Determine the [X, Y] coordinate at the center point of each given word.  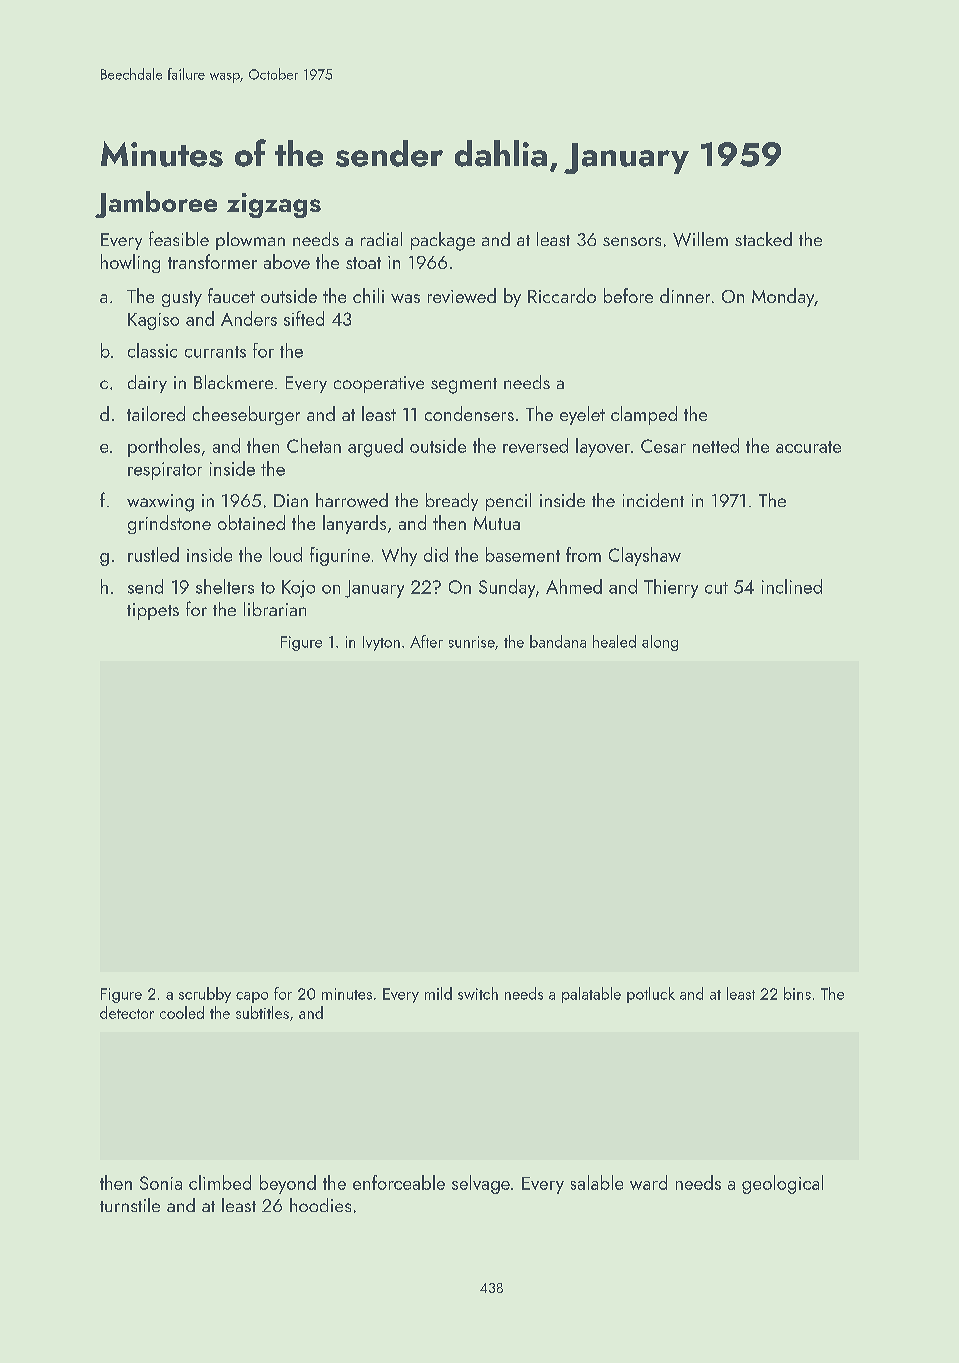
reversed [535, 445]
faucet [231, 295]
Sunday [507, 588]
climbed [220, 1182]
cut [716, 588]
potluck [651, 995]
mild [438, 993]
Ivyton [381, 643]
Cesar [663, 446]
